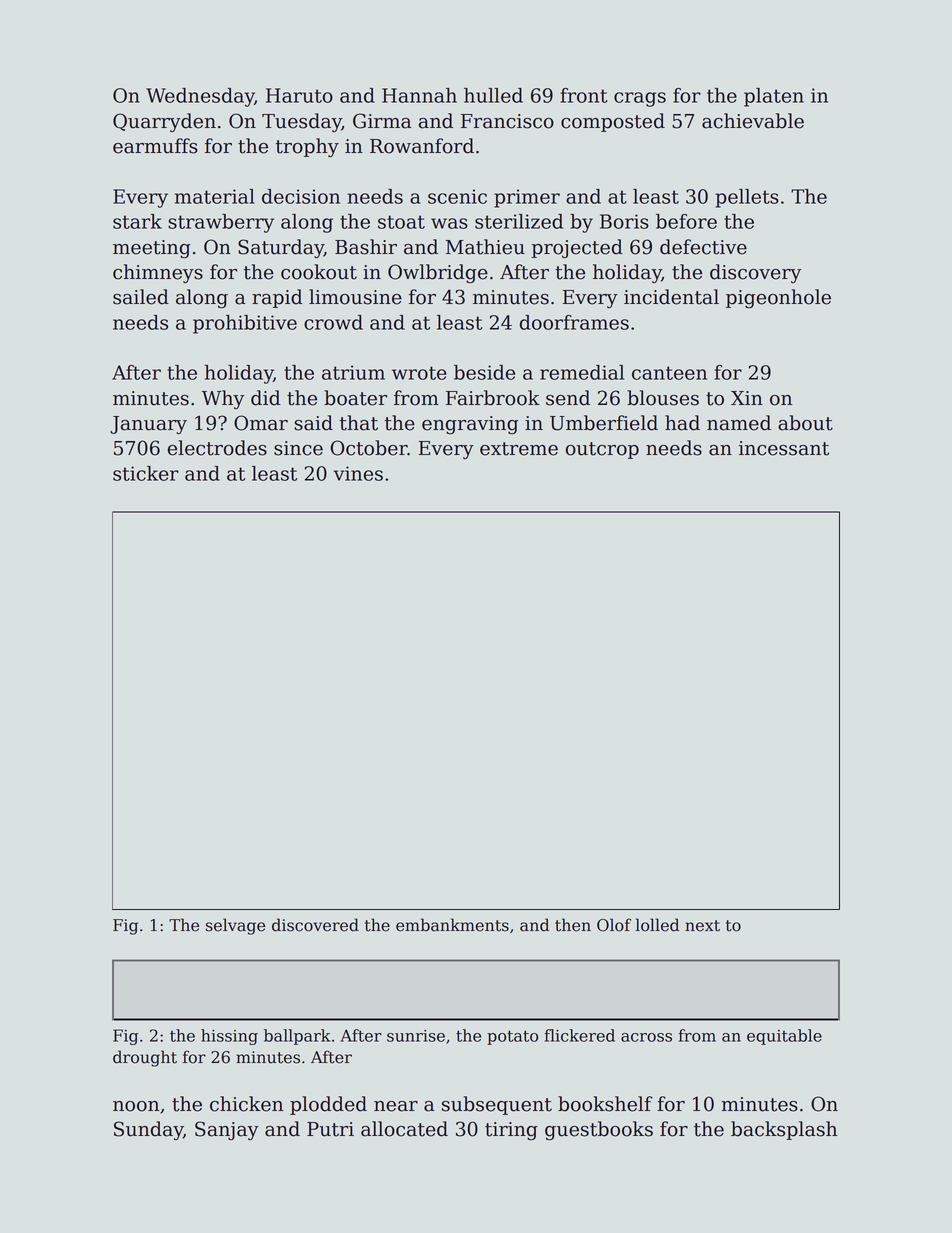 The image size is (952, 1233). I want to click on outcrop, so click(602, 450).
